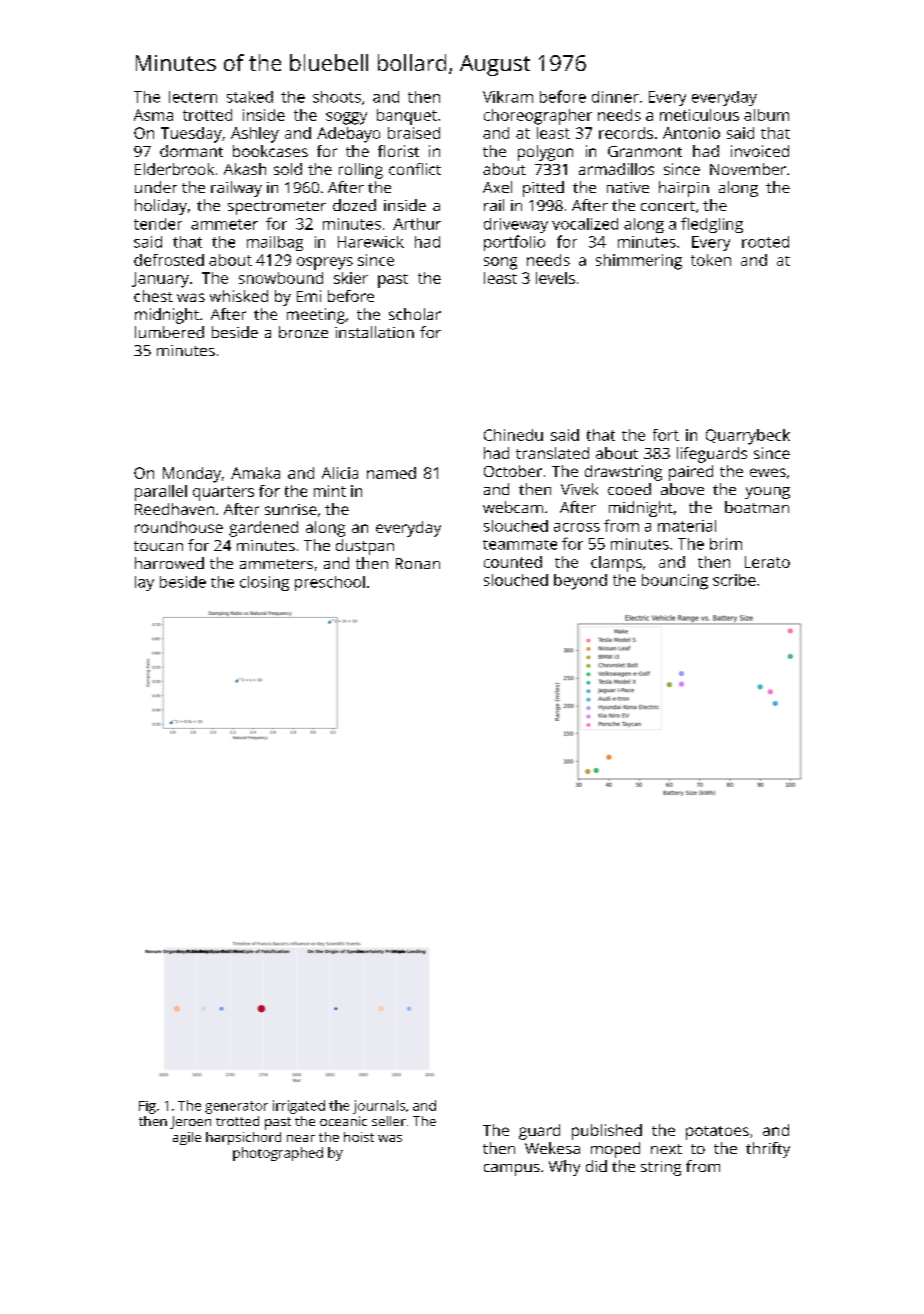 The height and width of the screenshot is (1314, 924). Describe the element at coordinates (359, 1137) in the screenshot. I see `hoist` at that location.
